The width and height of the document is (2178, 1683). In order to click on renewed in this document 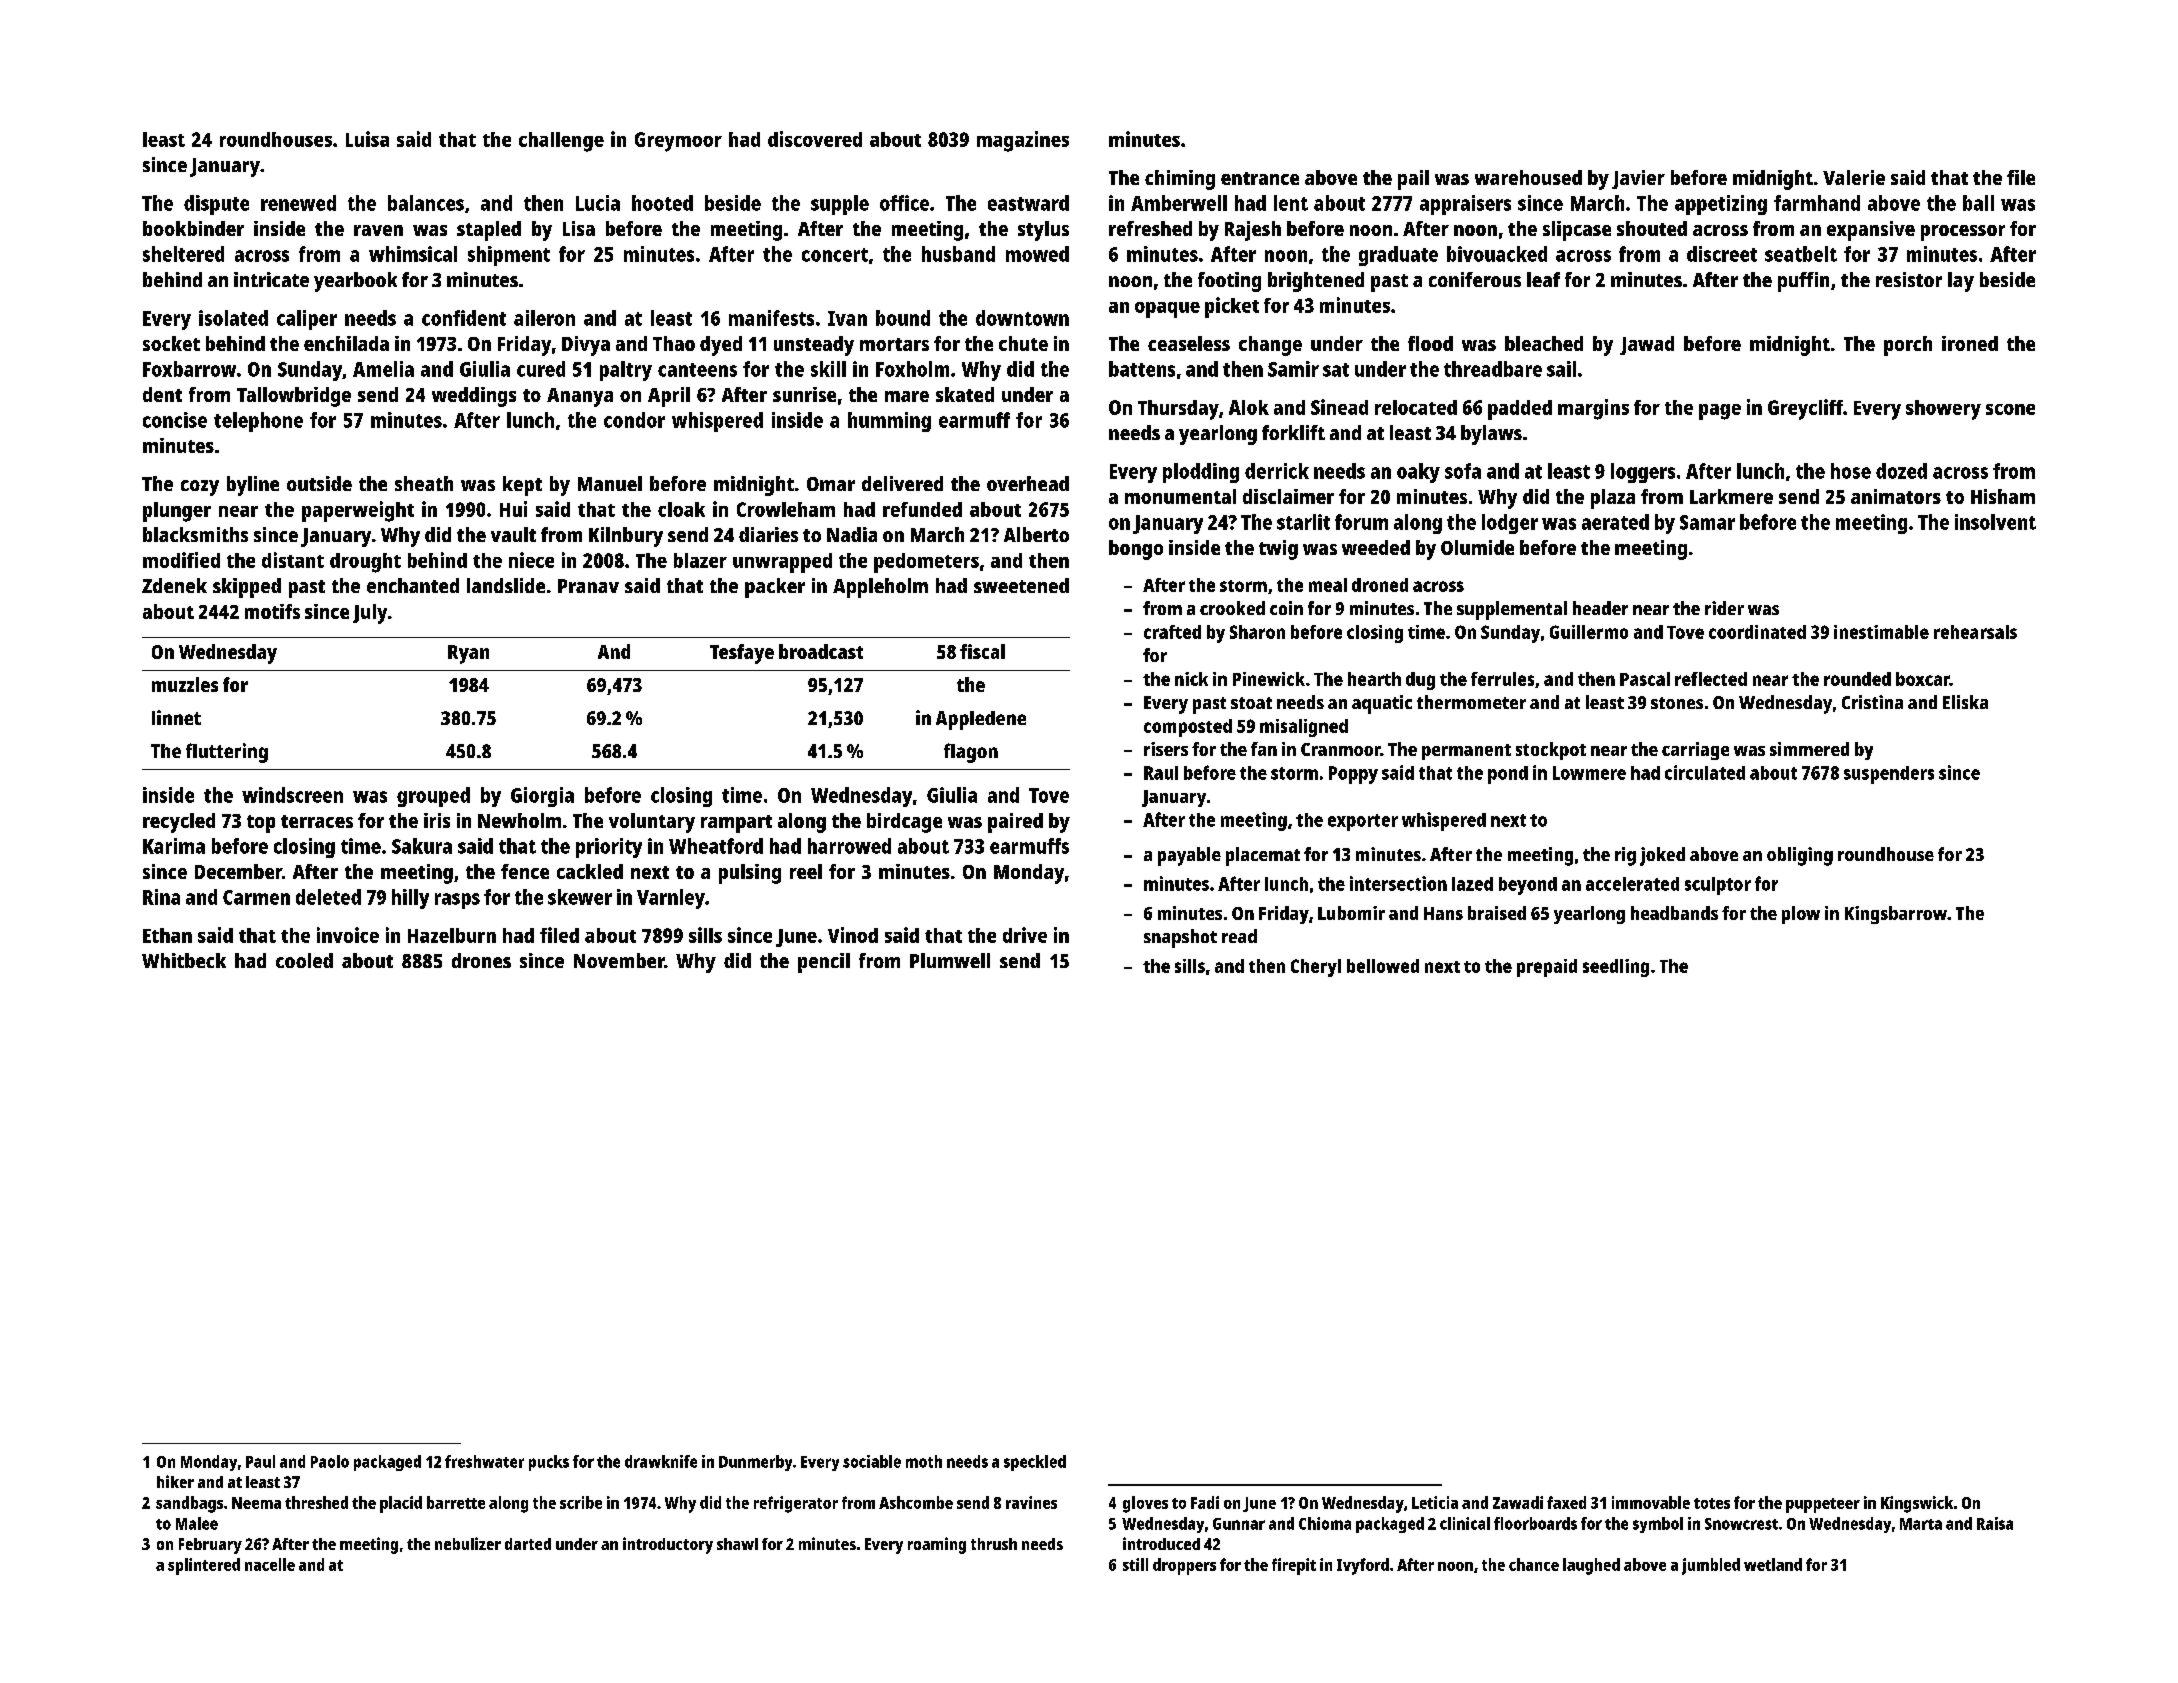, I will do `click(298, 203)`.
